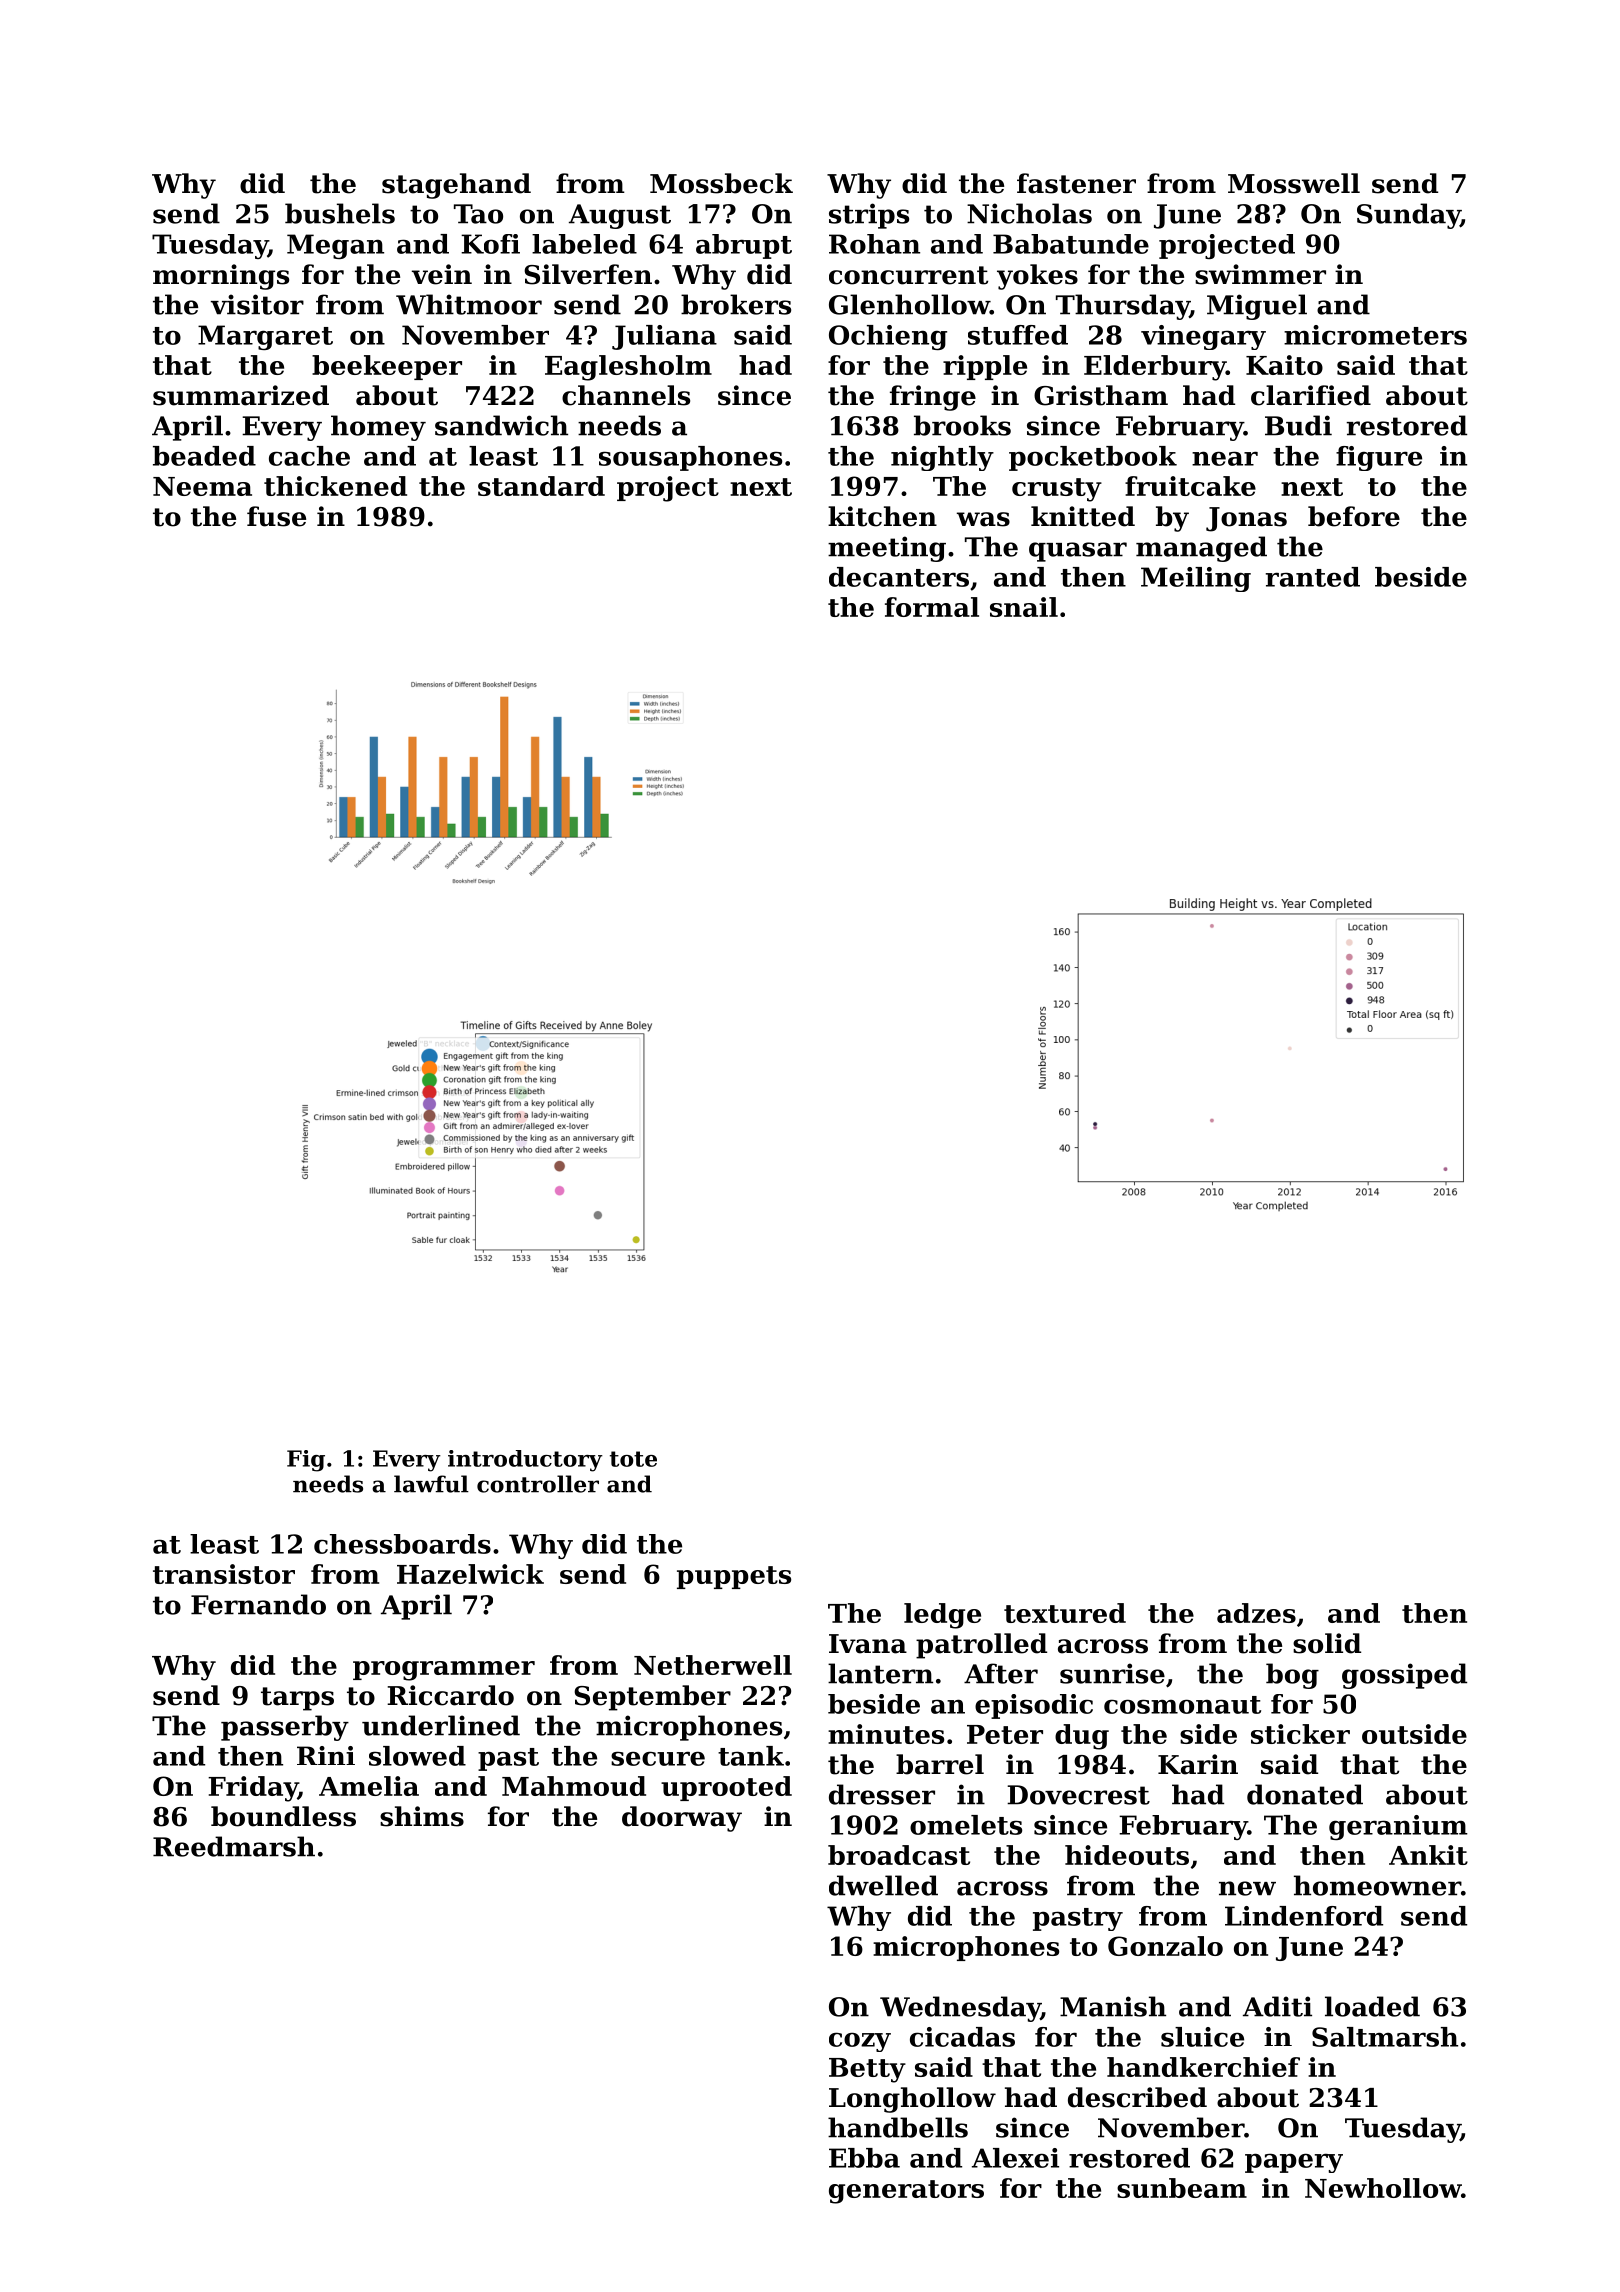 The image size is (1620, 2292). Describe the element at coordinates (882, 1794) in the screenshot. I see `dresser` at that location.
